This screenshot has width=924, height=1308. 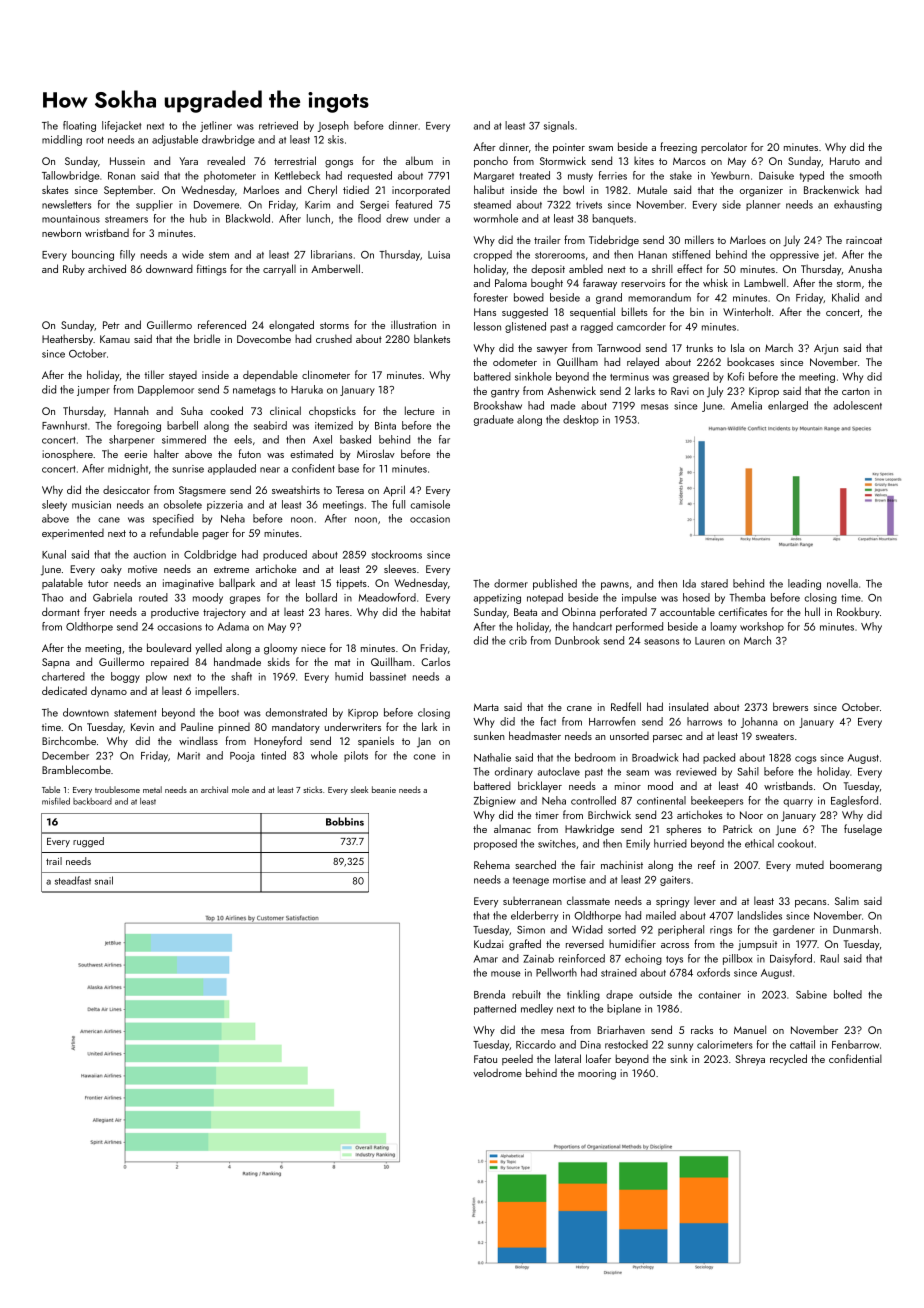 I want to click on newsletters, so click(x=66, y=204).
